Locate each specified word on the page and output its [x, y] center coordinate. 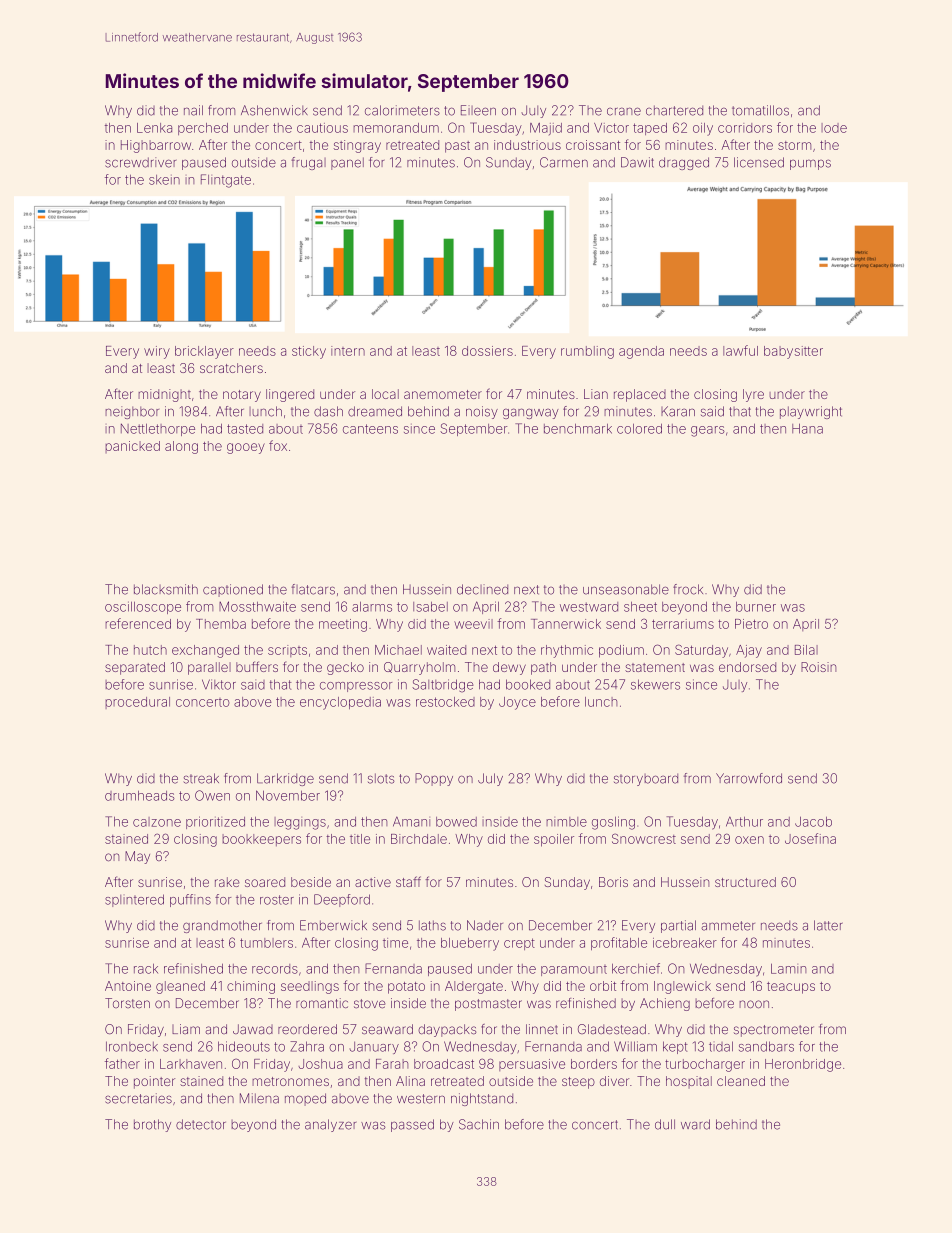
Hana [807, 428]
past [457, 147]
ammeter [728, 926]
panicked [132, 447]
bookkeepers [261, 840]
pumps [810, 164]
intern [348, 351]
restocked [445, 702]
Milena [259, 1098]
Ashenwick [274, 110]
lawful [740, 350]
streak [201, 778]
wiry [157, 352]
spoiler [554, 840]
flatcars [313, 589]
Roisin [818, 667]
